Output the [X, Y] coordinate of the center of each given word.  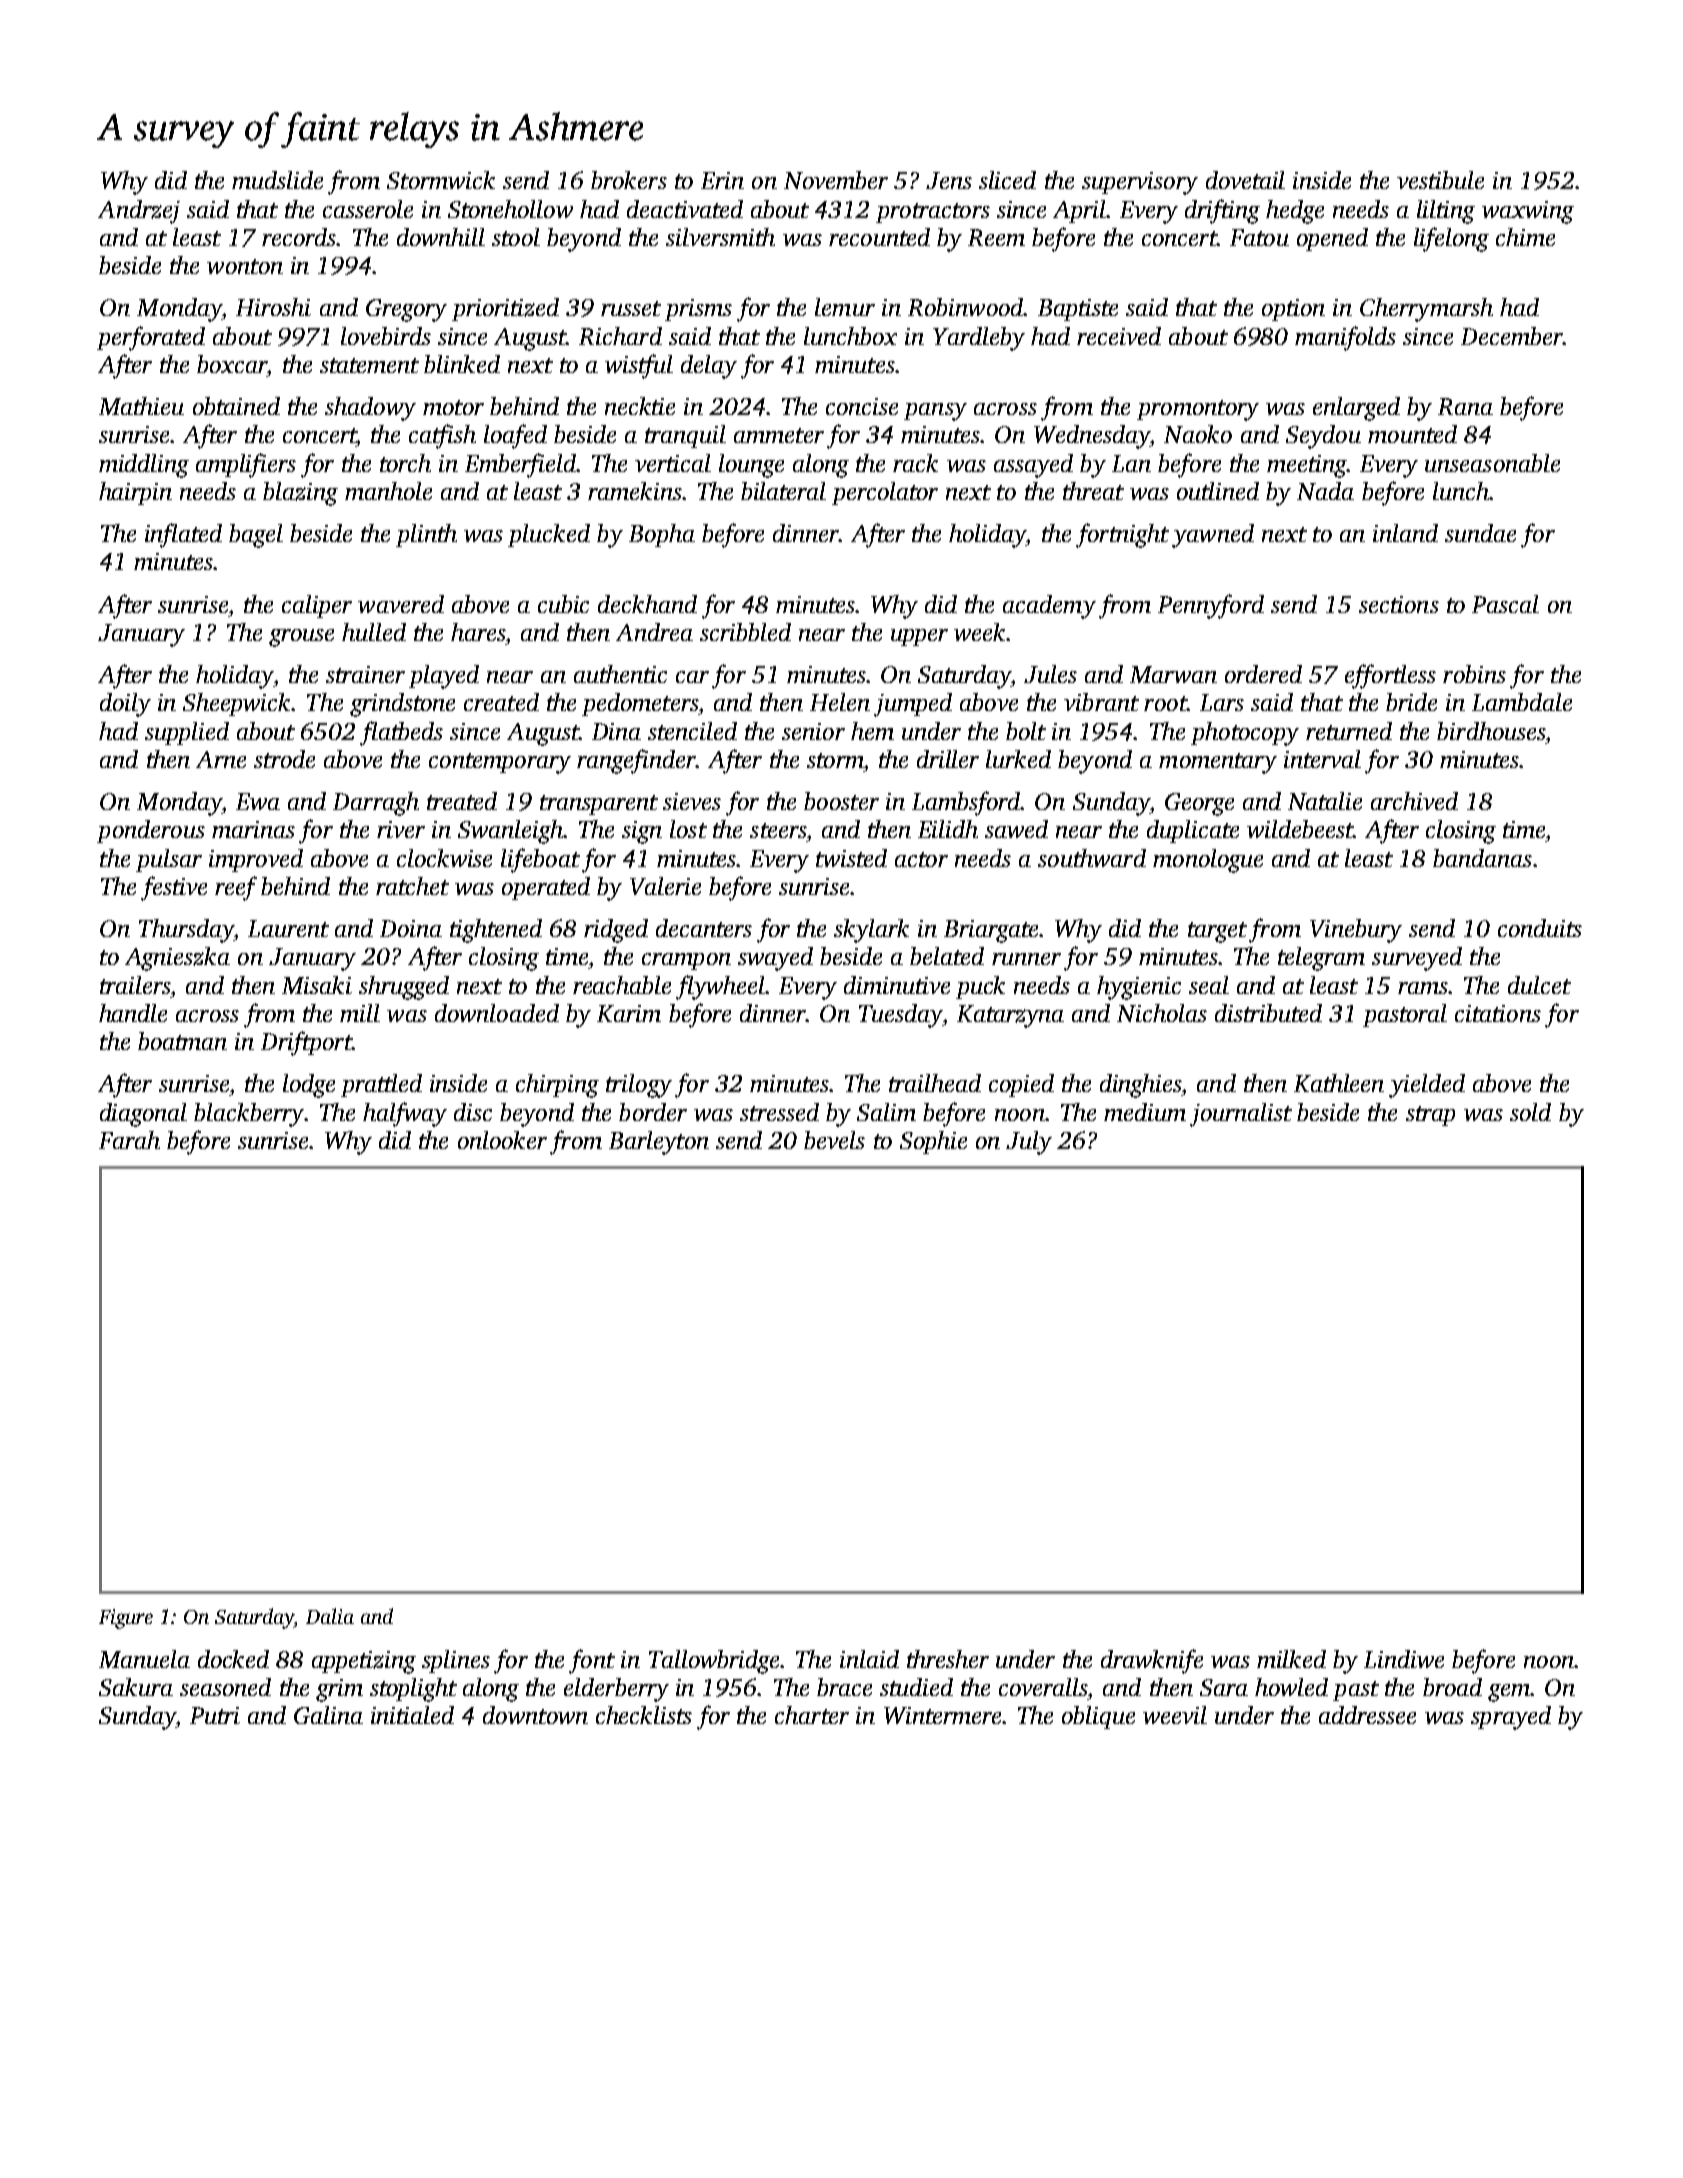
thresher [948, 1659]
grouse [301, 638]
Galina [328, 1715]
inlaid [869, 1659]
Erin [722, 180]
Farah [129, 1140]
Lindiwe [1404, 1659]
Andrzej [139, 212]
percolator [885, 493]
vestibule [1440, 180]
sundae [1480, 533]
